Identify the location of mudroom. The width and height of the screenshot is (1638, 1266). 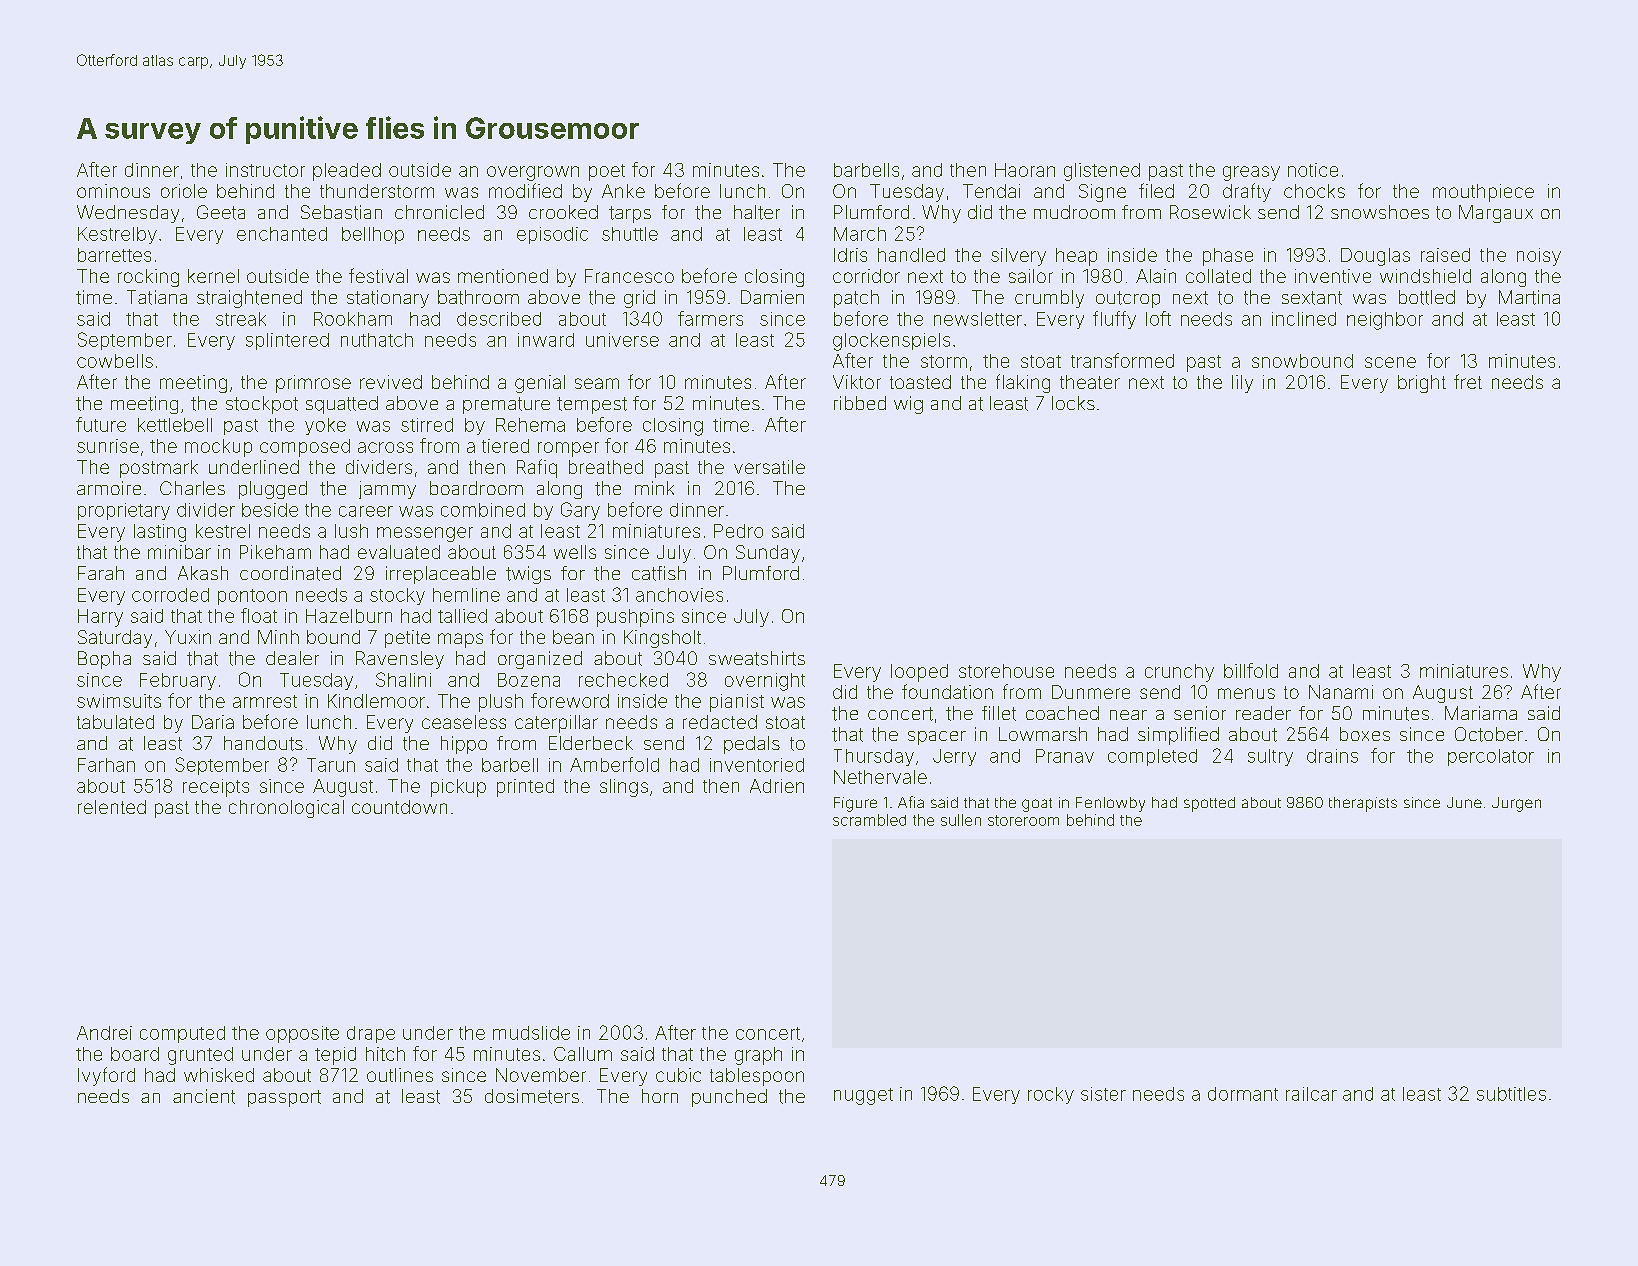
(1074, 212).
